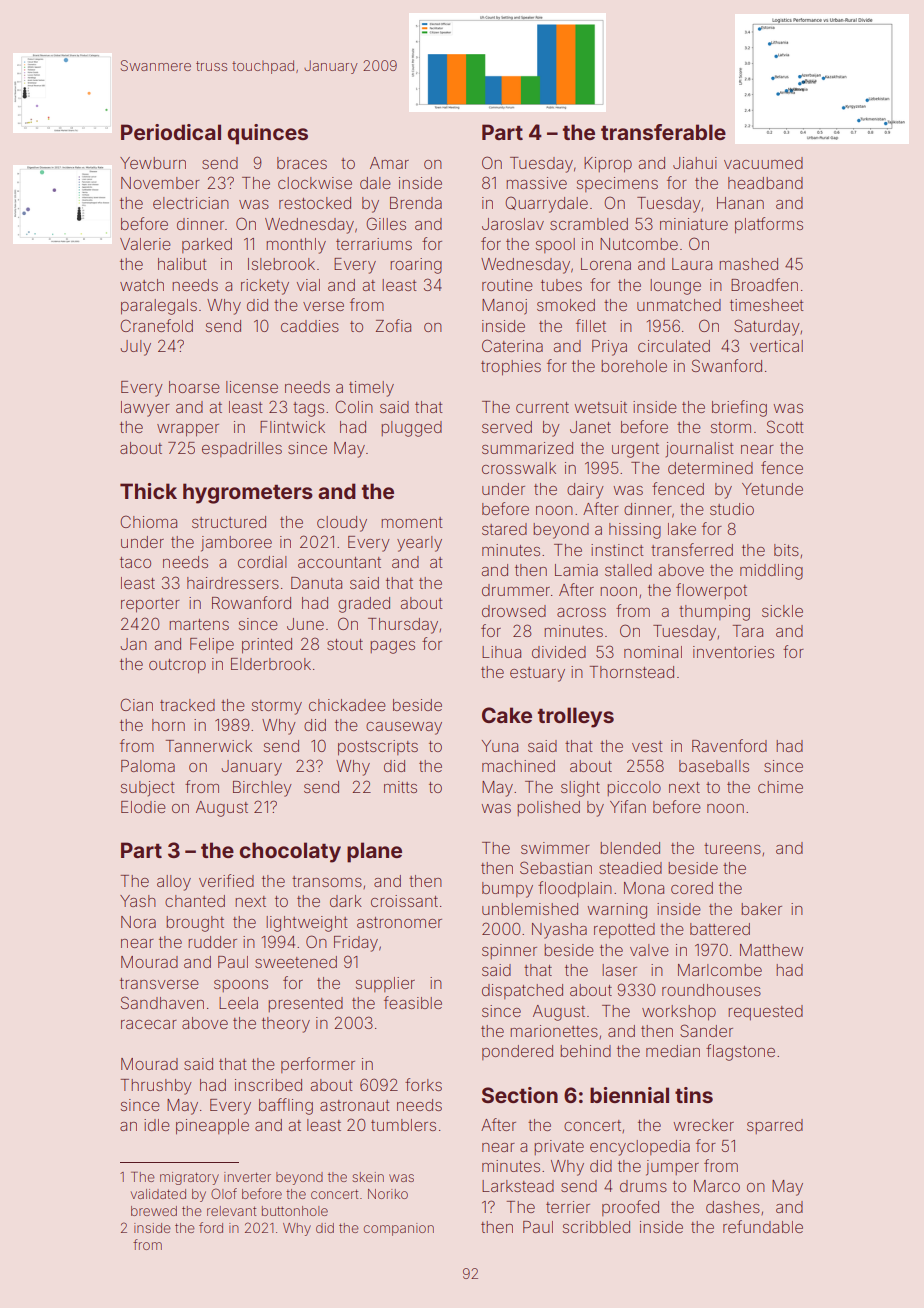 This screenshot has width=924, height=1308. What do you see at coordinates (399, 922) in the screenshot?
I see `astronomer` at bounding box center [399, 922].
